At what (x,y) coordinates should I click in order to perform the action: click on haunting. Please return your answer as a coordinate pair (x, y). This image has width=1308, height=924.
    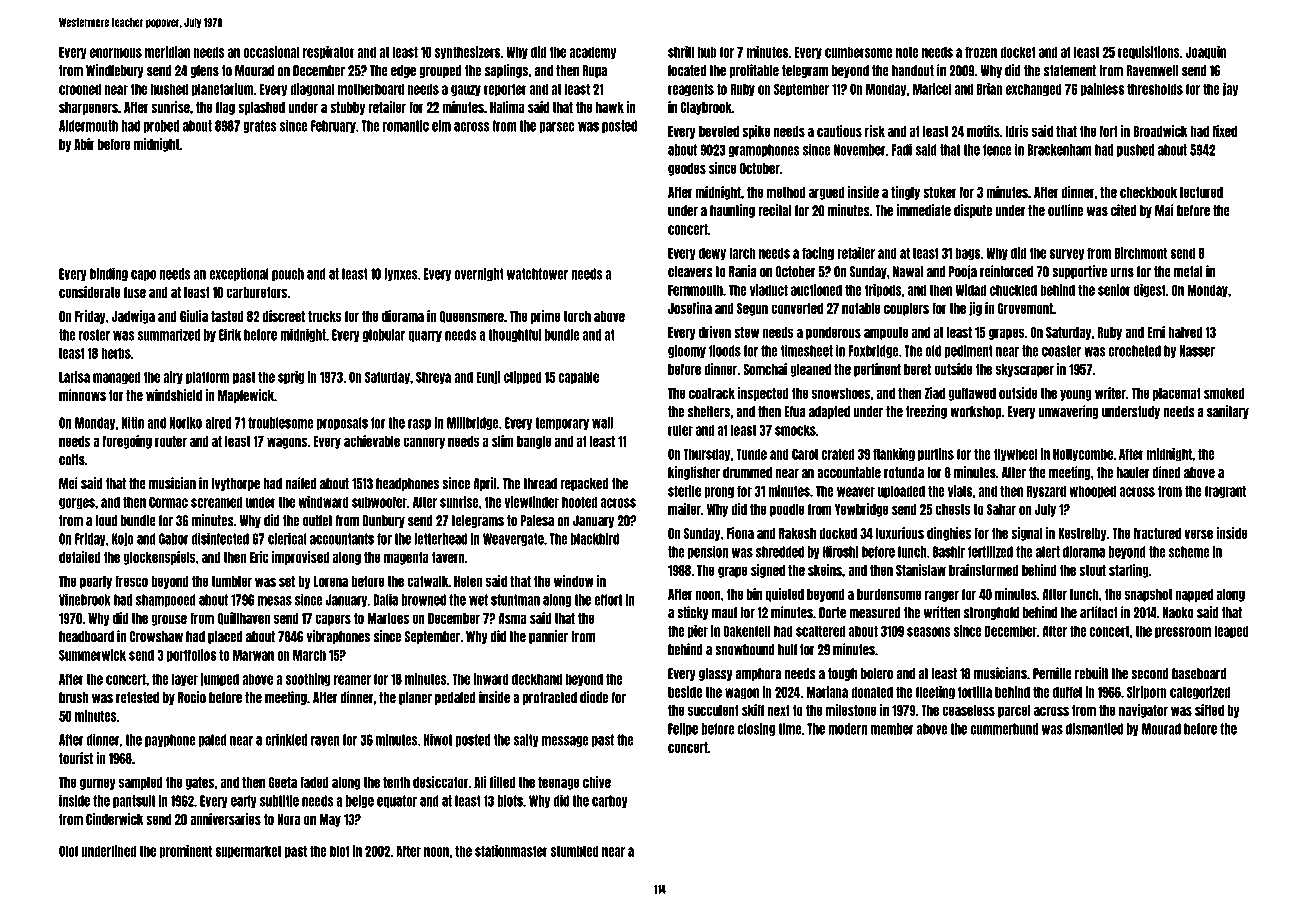
    Looking at the image, I should click on (732, 211).
